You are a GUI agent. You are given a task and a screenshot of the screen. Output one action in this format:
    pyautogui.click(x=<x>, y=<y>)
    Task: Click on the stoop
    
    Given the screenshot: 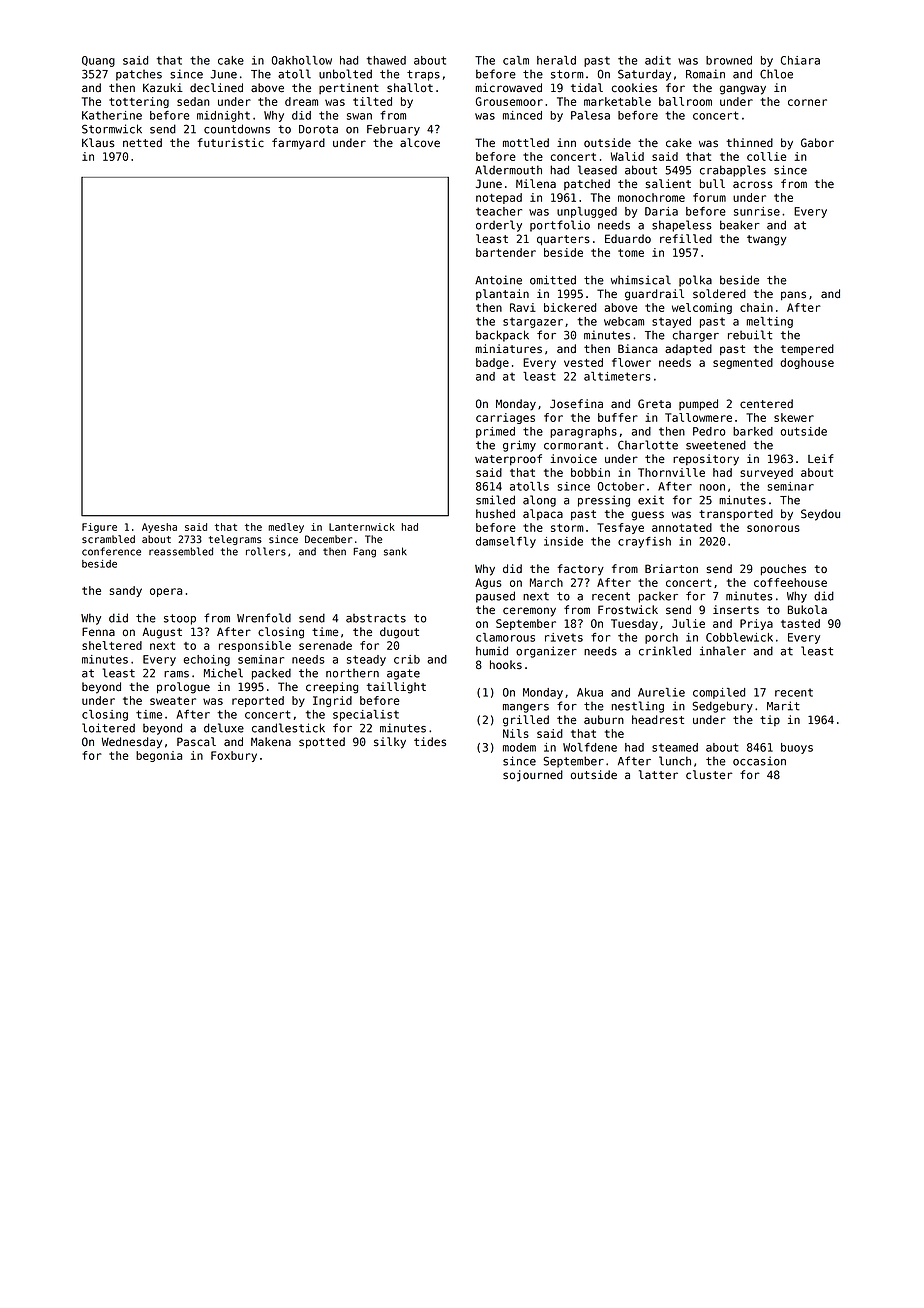 What is the action you would take?
    pyautogui.click(x=180, y=619)
